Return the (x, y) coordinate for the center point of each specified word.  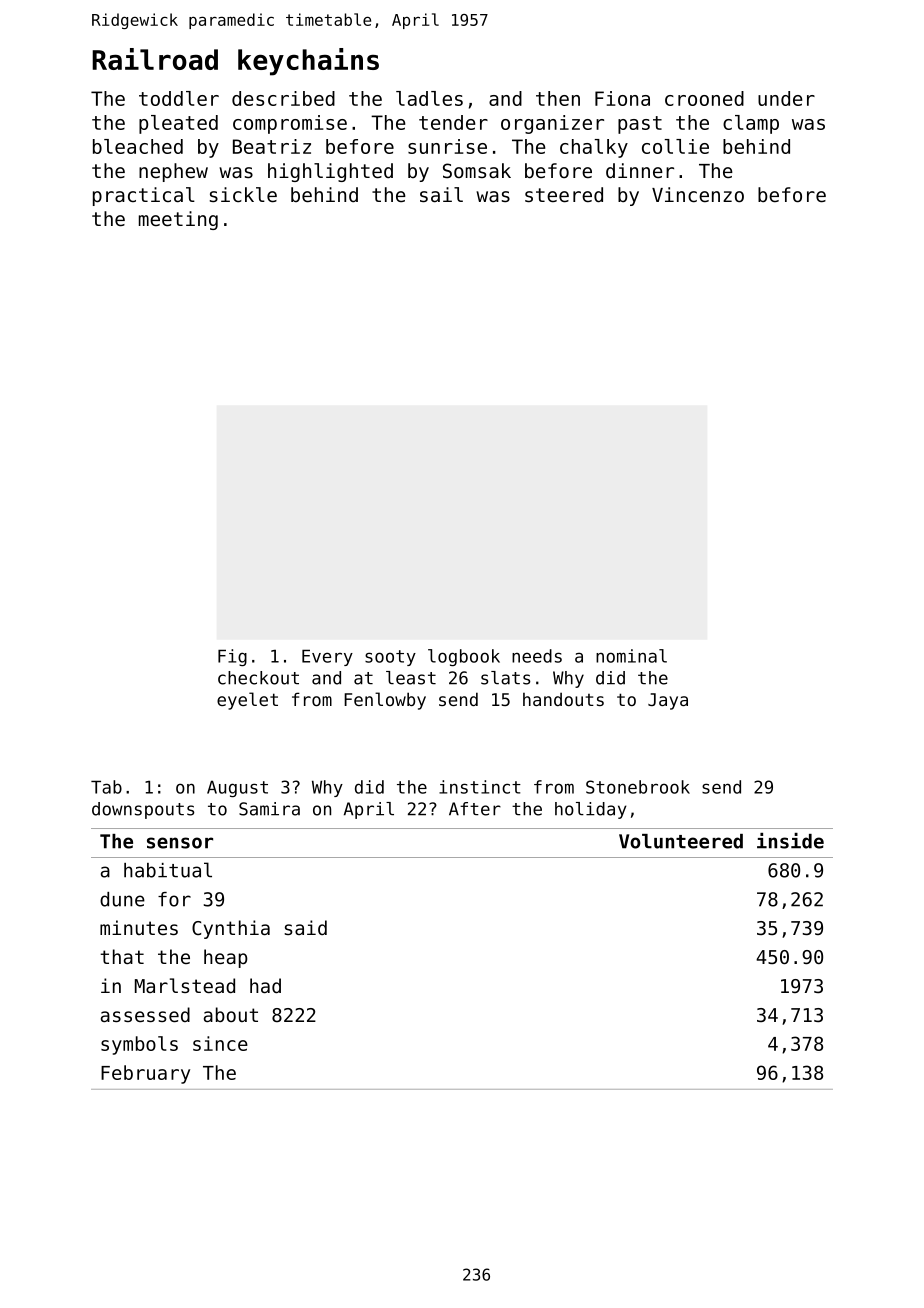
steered (564, 195)
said (305, 927)
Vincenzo (698, 195)
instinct (480, 787)
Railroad (155, 59)
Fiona (622, 98)
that (122, 956)
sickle (243, 195)
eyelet (247, 701)
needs (537, 656)
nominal (631, 656)
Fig (232, 657)
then (558, 98)
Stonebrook (638, 787)
